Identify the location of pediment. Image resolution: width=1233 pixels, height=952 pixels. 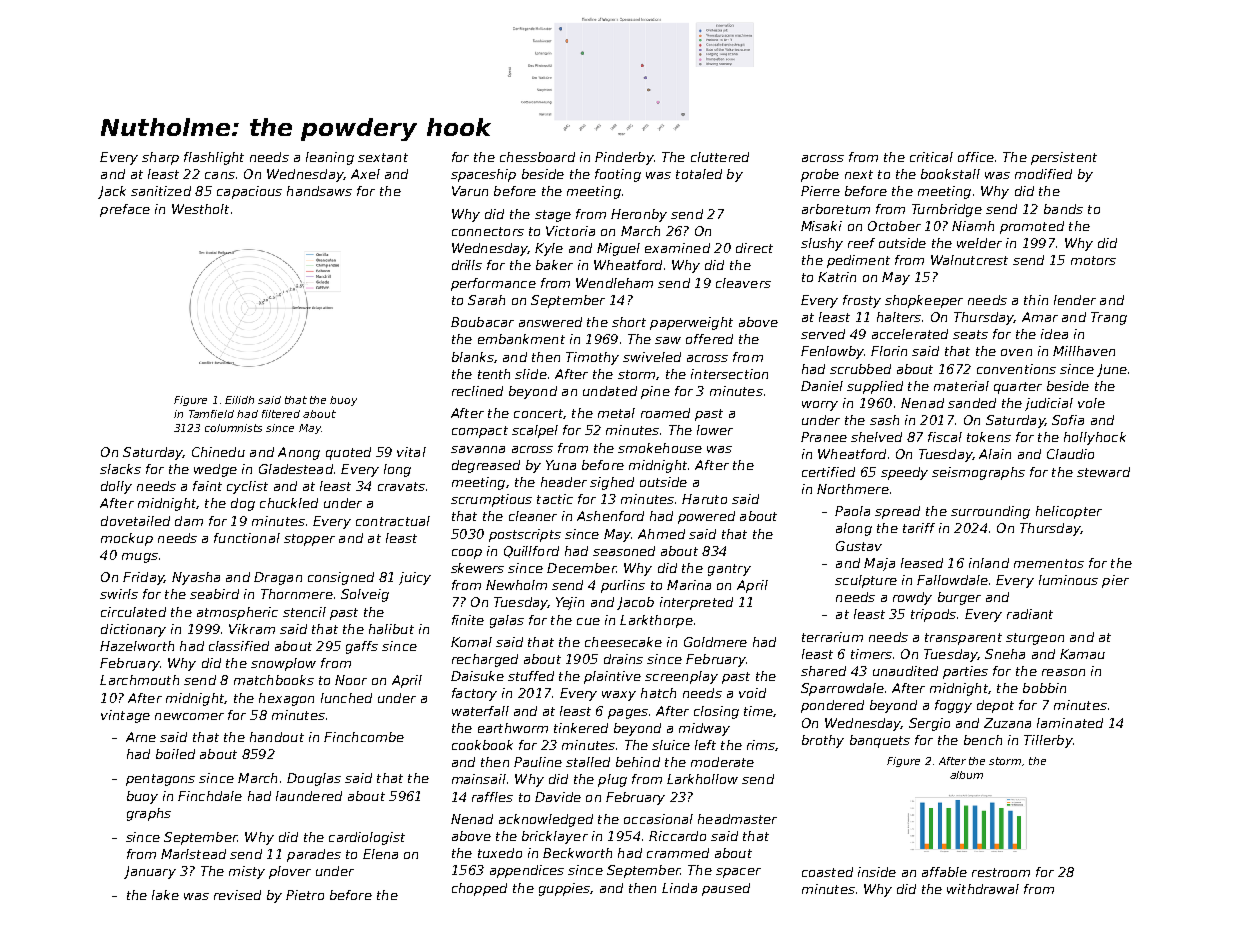
(858, 261).
